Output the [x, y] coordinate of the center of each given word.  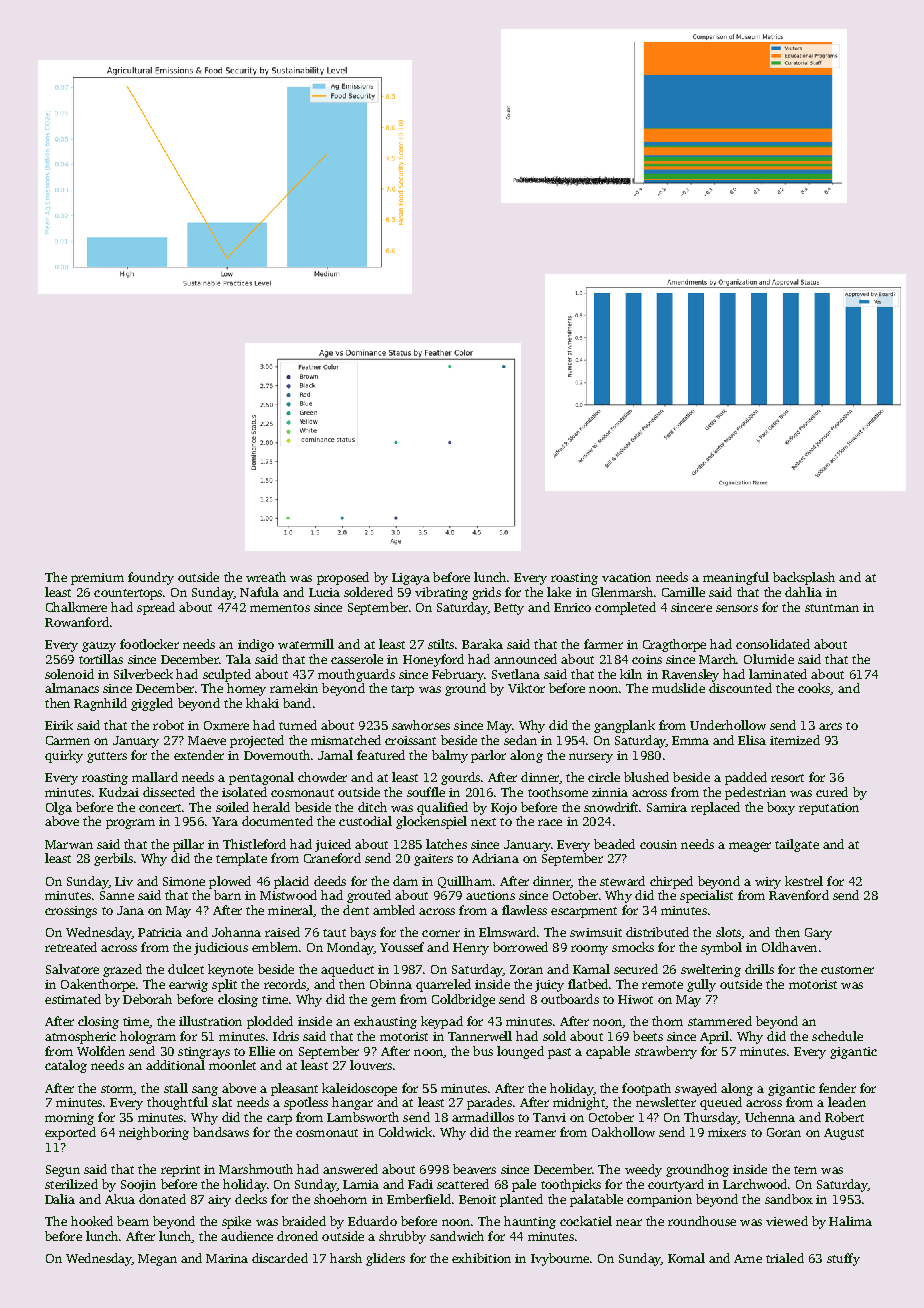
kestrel [804, 881]
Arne [748, 1258]
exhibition [481, 1258]
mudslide [678, 688]
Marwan [69, 844]
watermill [306, 644]
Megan [157, 1260]
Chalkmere [76, 607]
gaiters [433, 860]
